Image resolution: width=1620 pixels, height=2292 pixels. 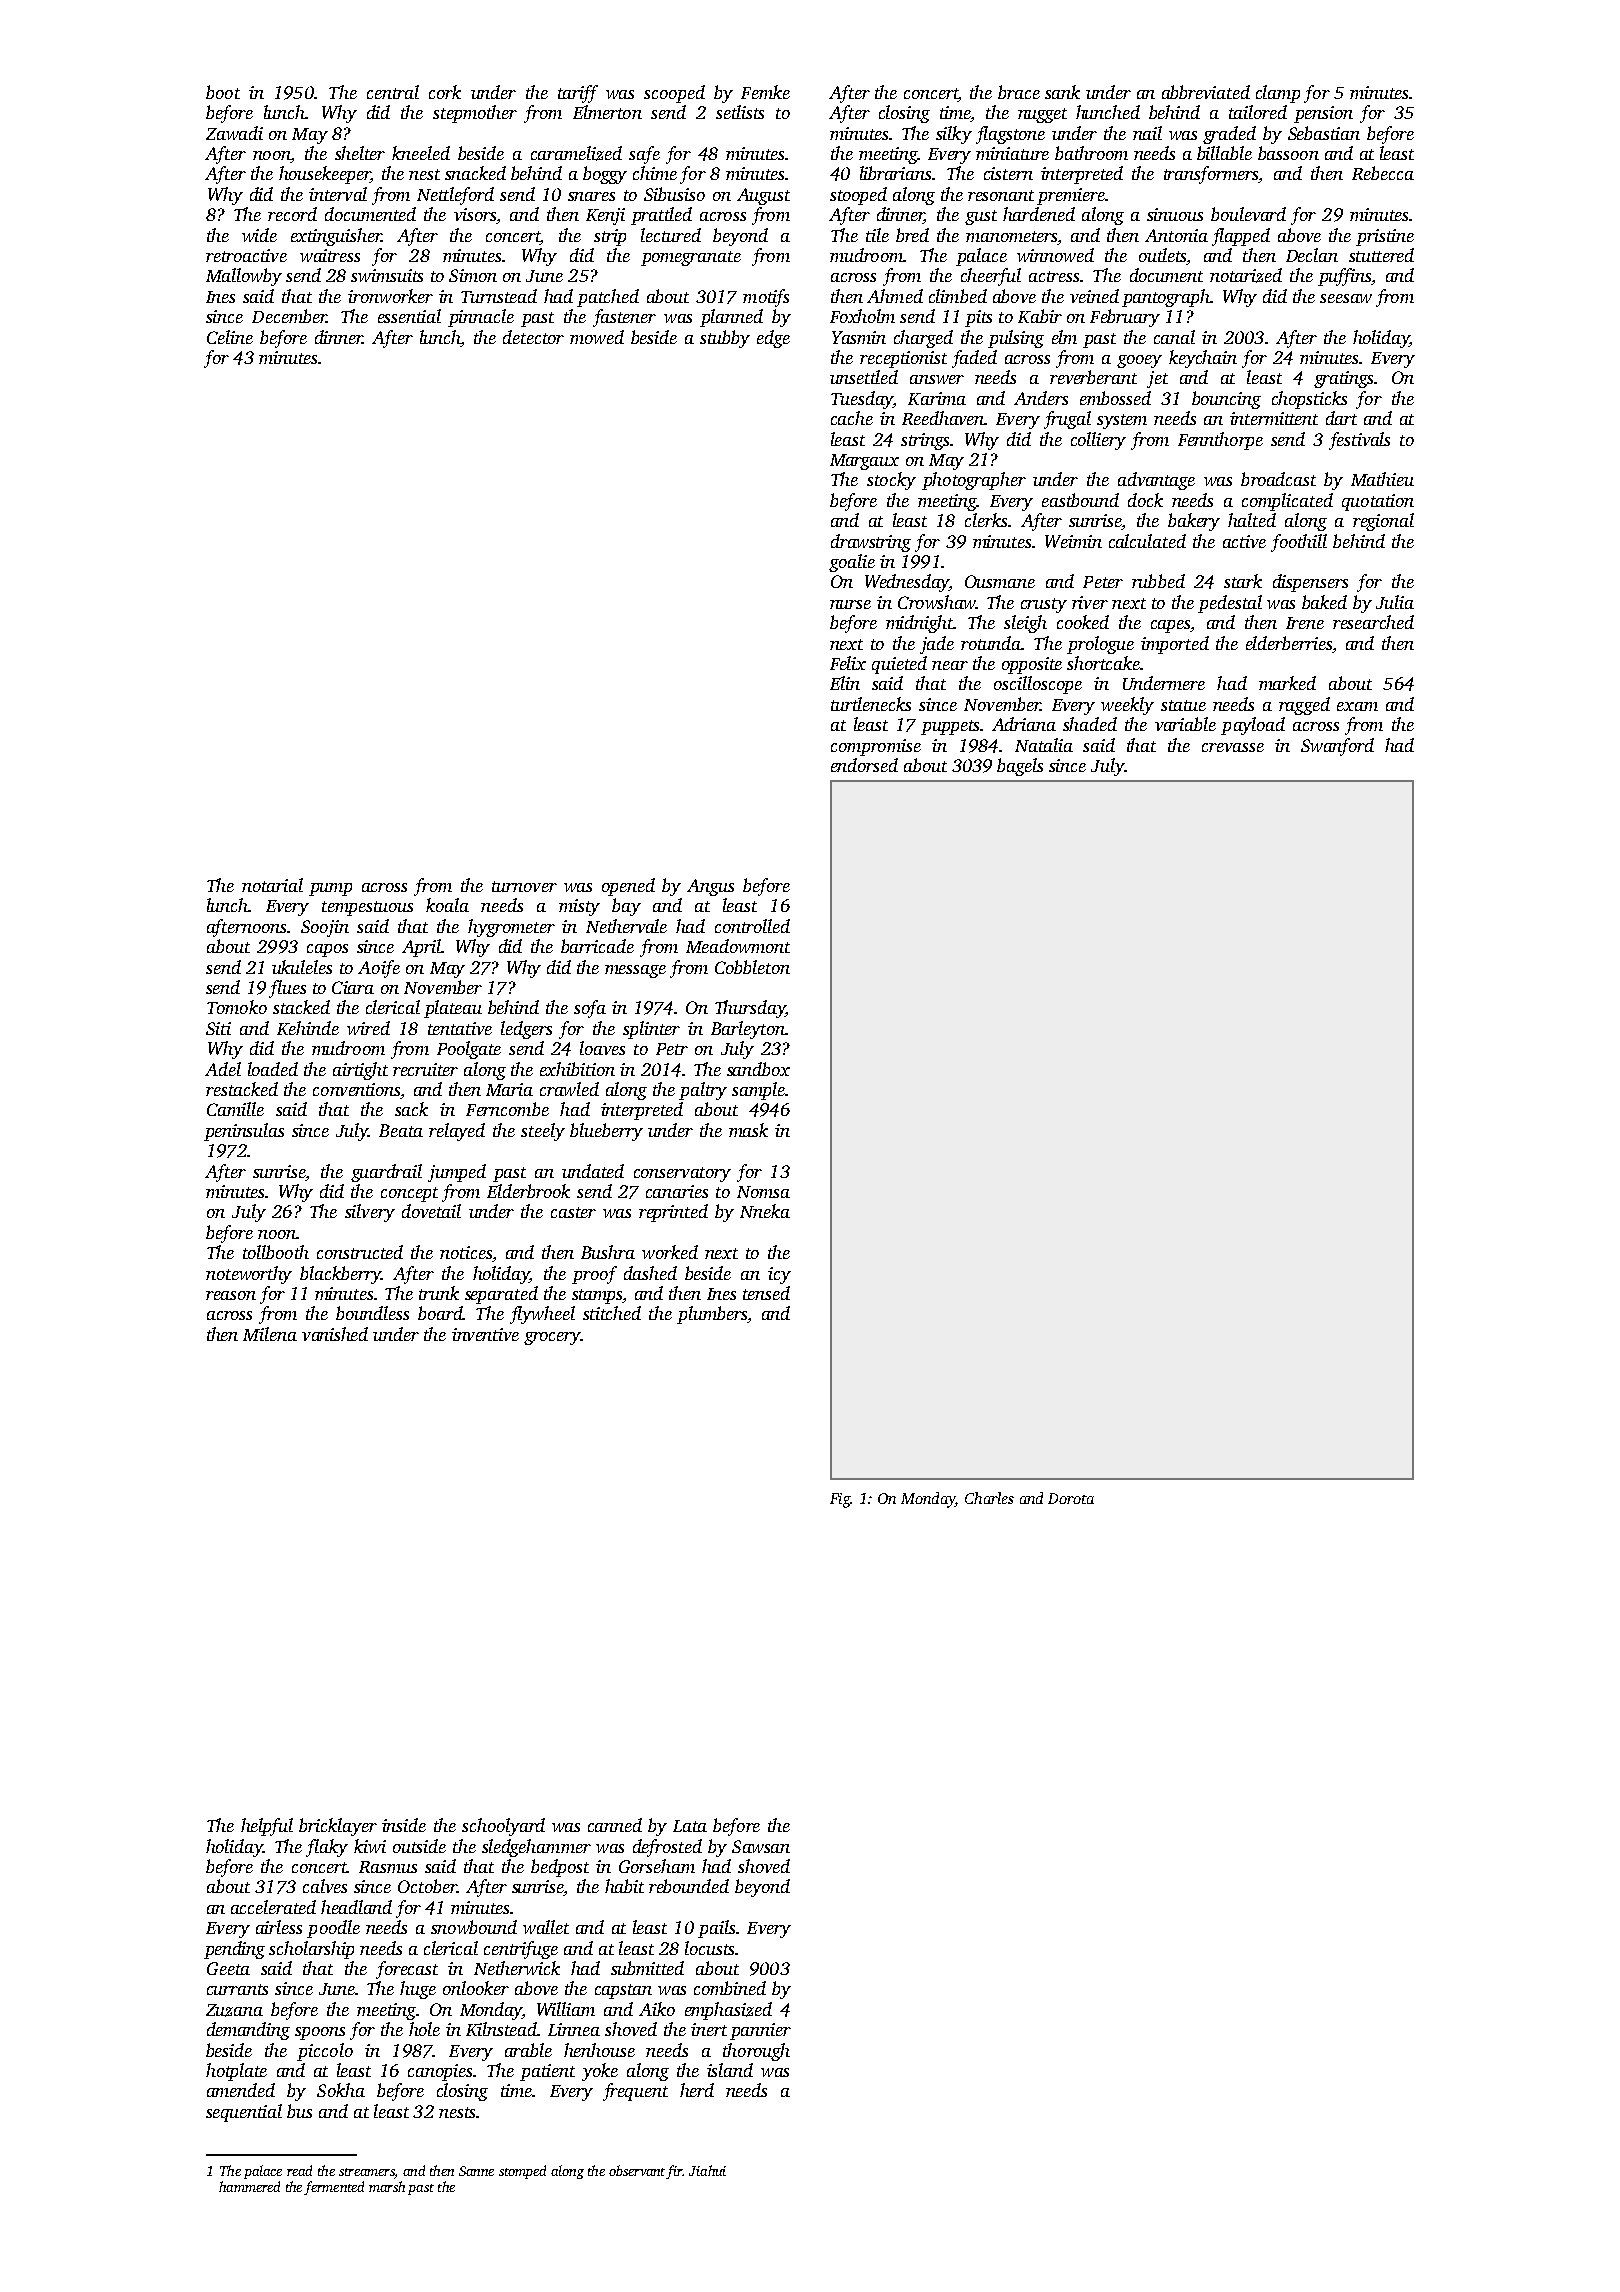 What do you see at coordinates (244, 1132) in the screenshot?
I see `peninsulas` at bounding box center [244, 1132].
